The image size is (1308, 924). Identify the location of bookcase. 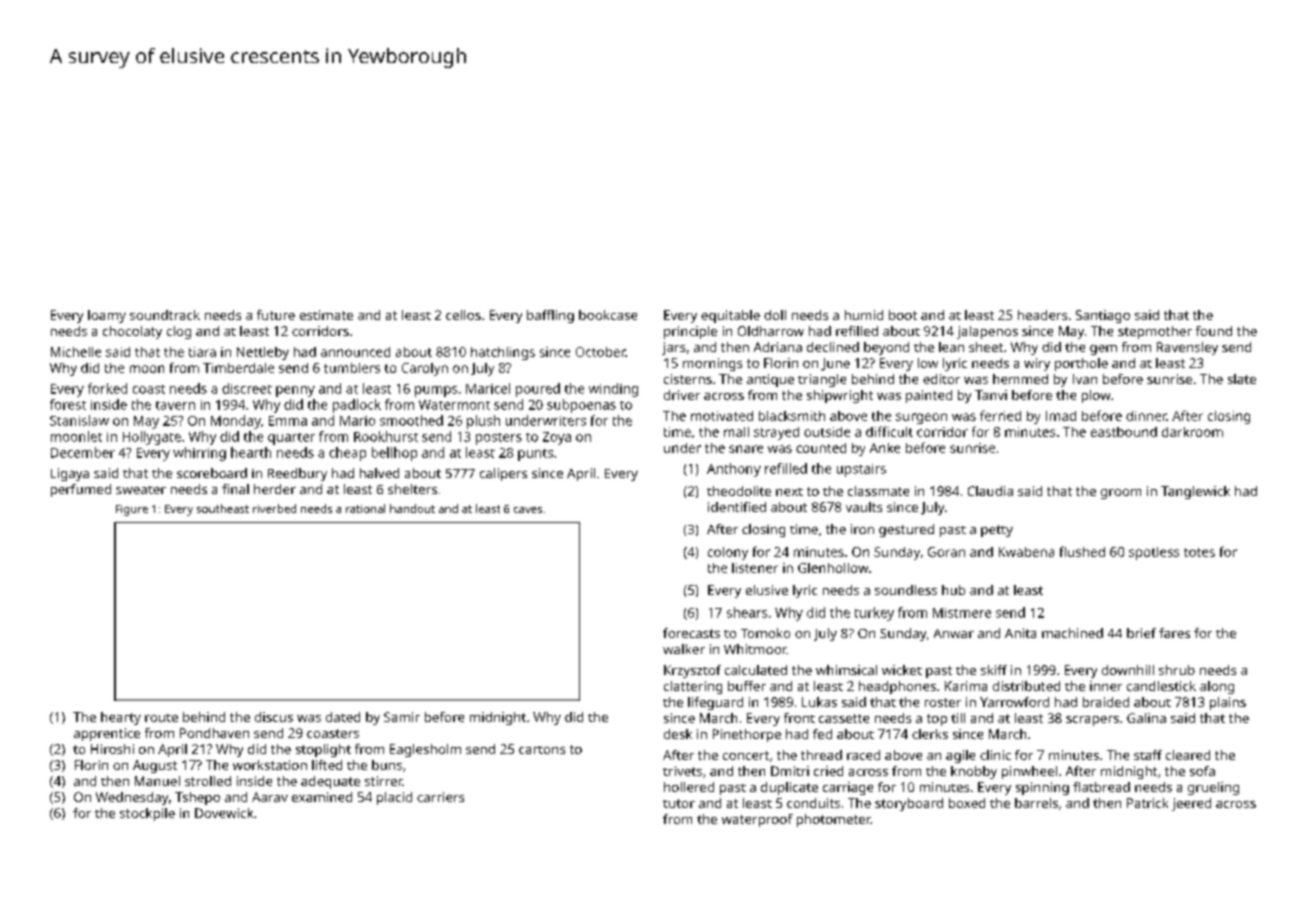
(608, 315).
